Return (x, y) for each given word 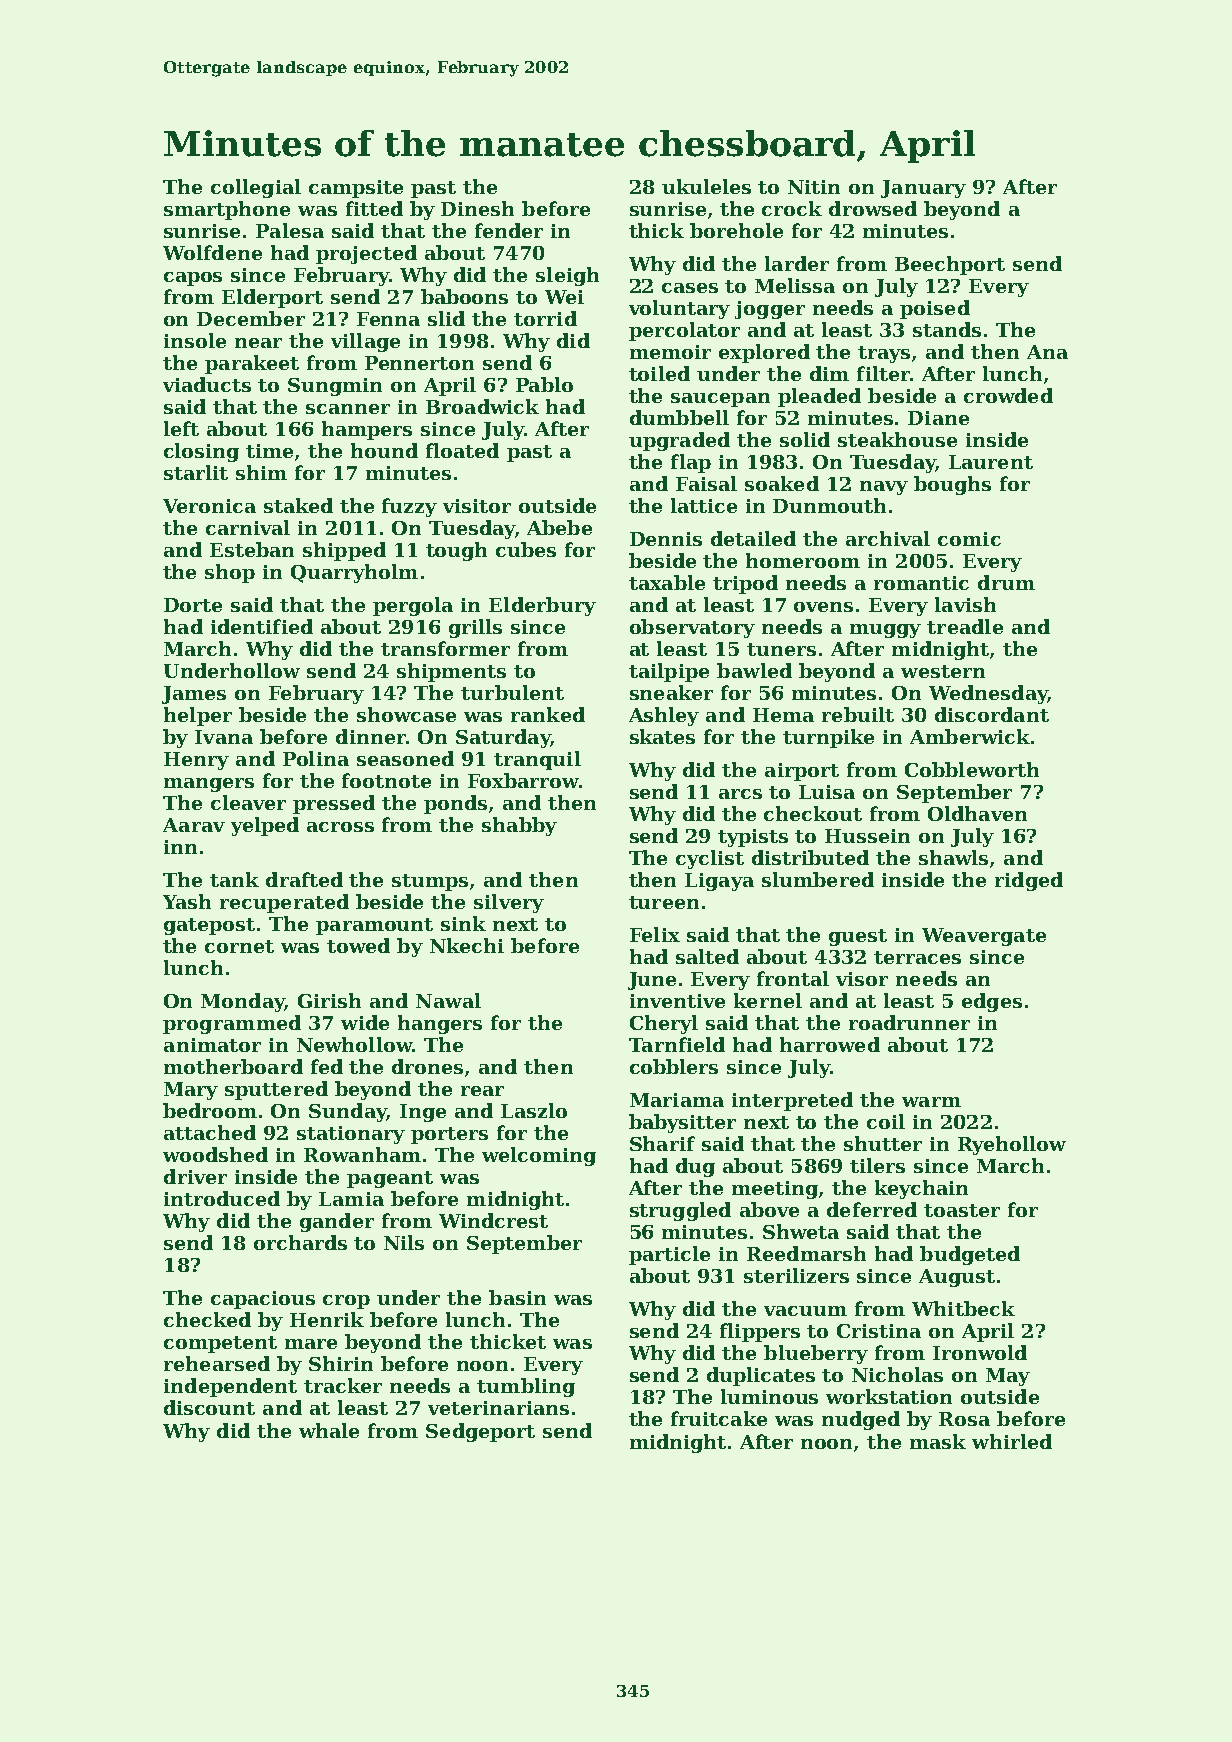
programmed (232, 1024)
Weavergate (984, 937)
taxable (667, 582)
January (923, 189)
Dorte (193, 605)
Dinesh (477, 208)
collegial (256, 188)
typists (753, 838)
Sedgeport (480, 1432)
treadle (965, 626)
